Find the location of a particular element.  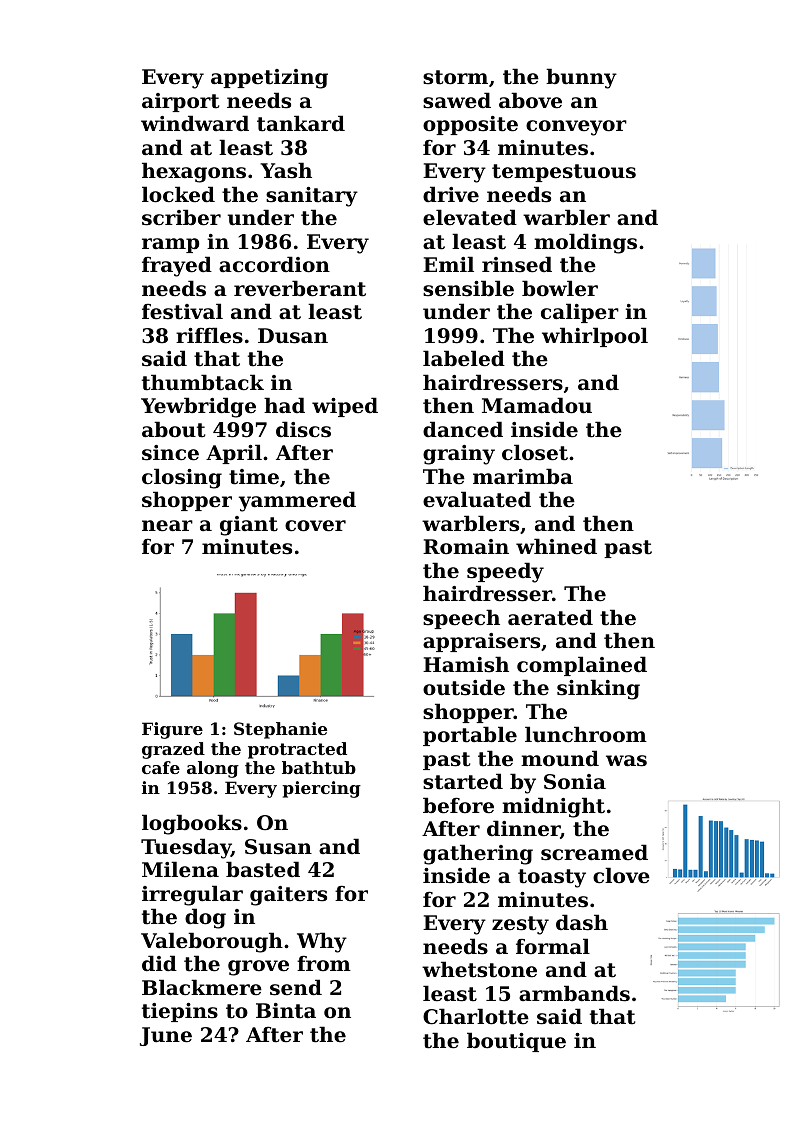

about is located at coordinates (173, 429).
